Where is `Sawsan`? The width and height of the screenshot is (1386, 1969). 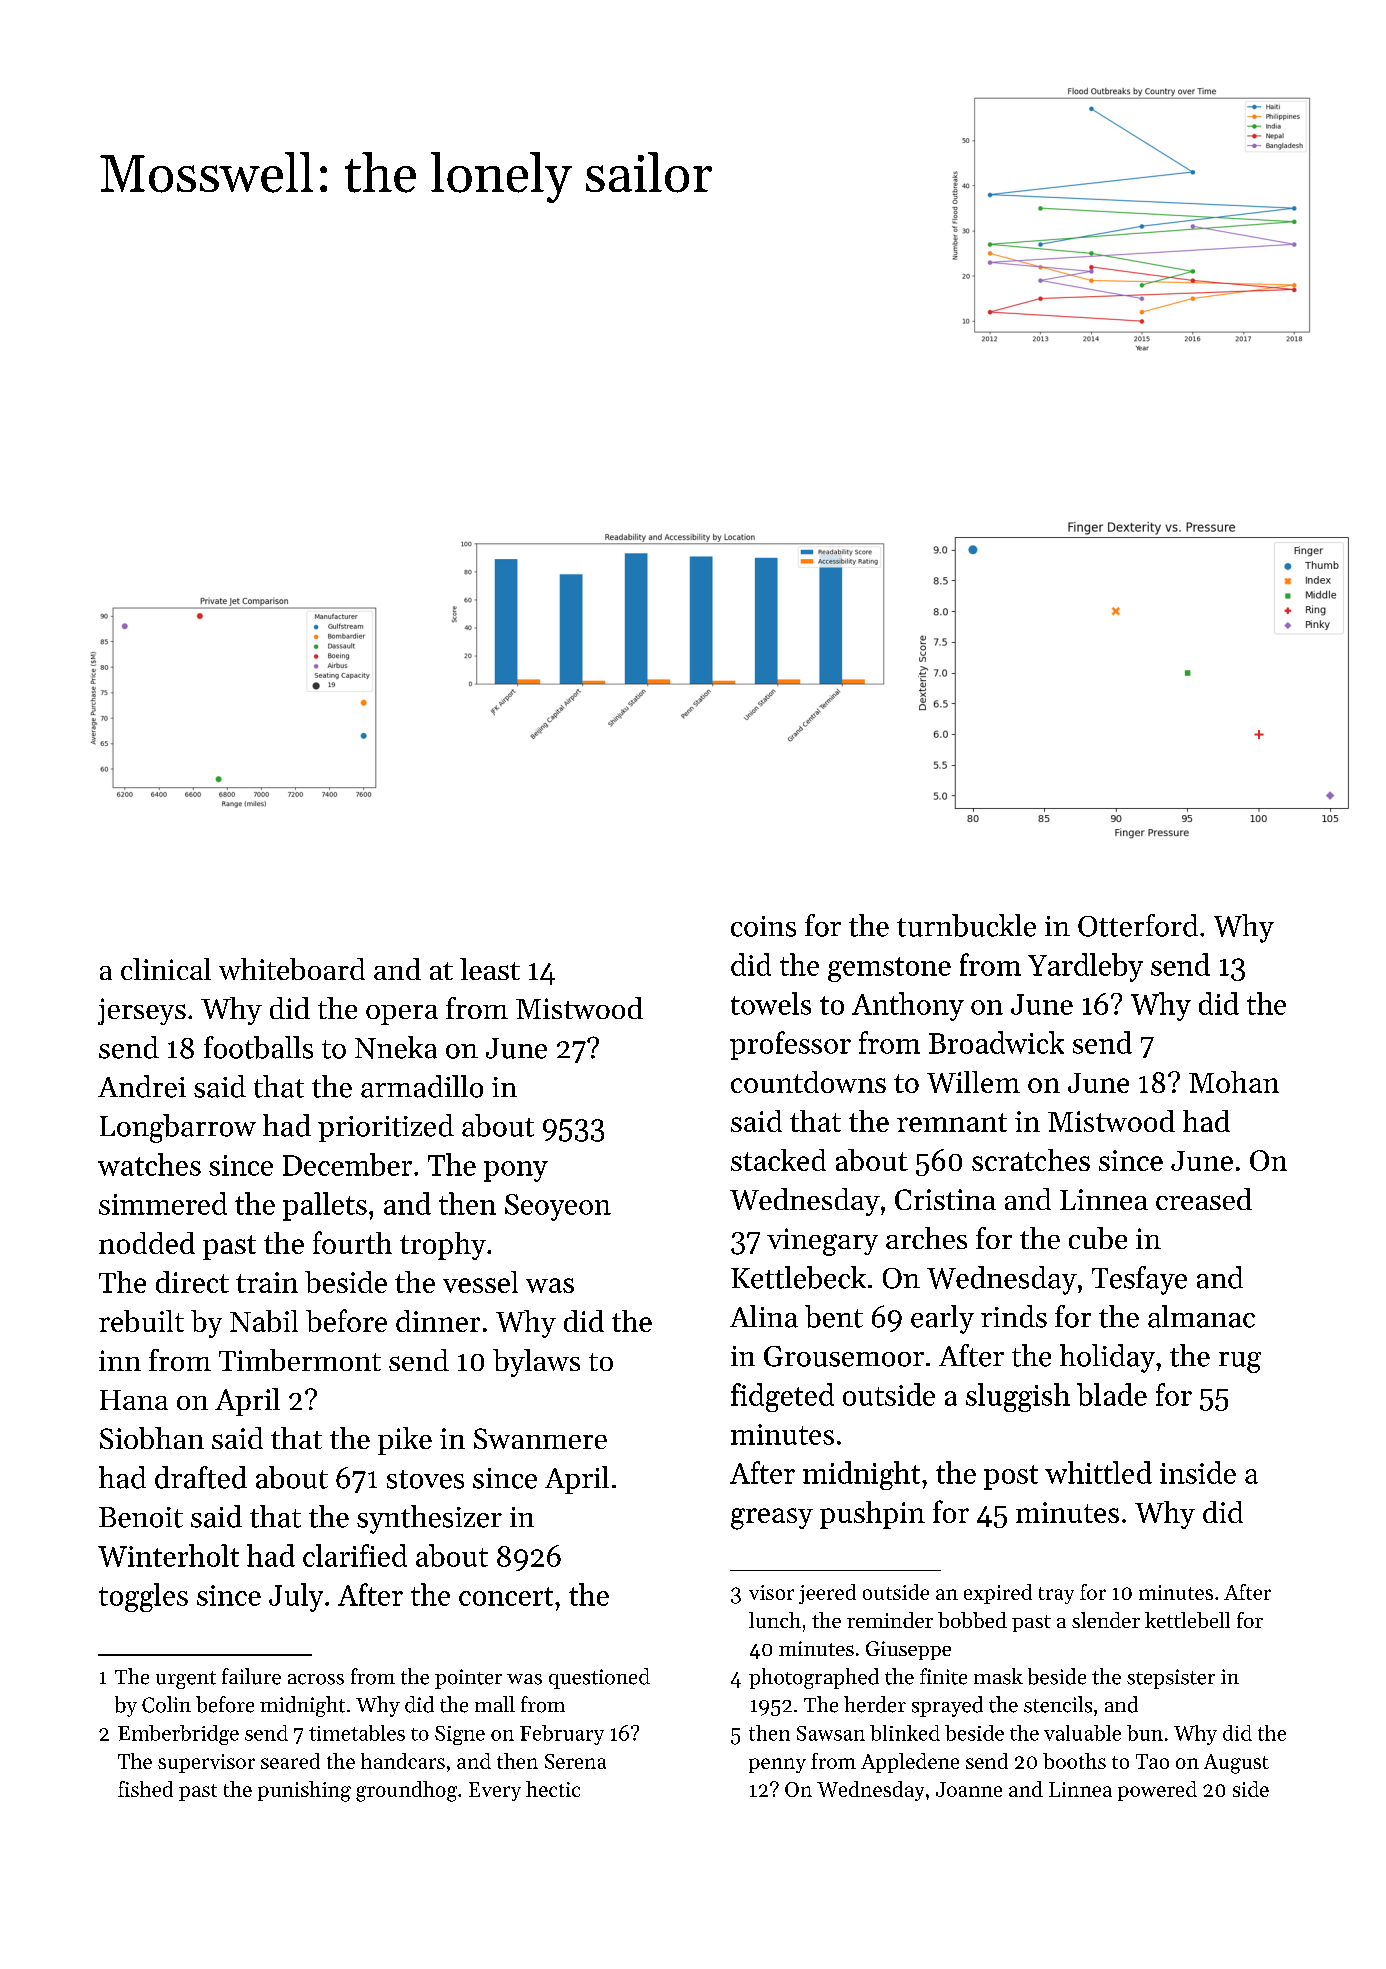 Sawsan is located at coordinates (831, 1733).
